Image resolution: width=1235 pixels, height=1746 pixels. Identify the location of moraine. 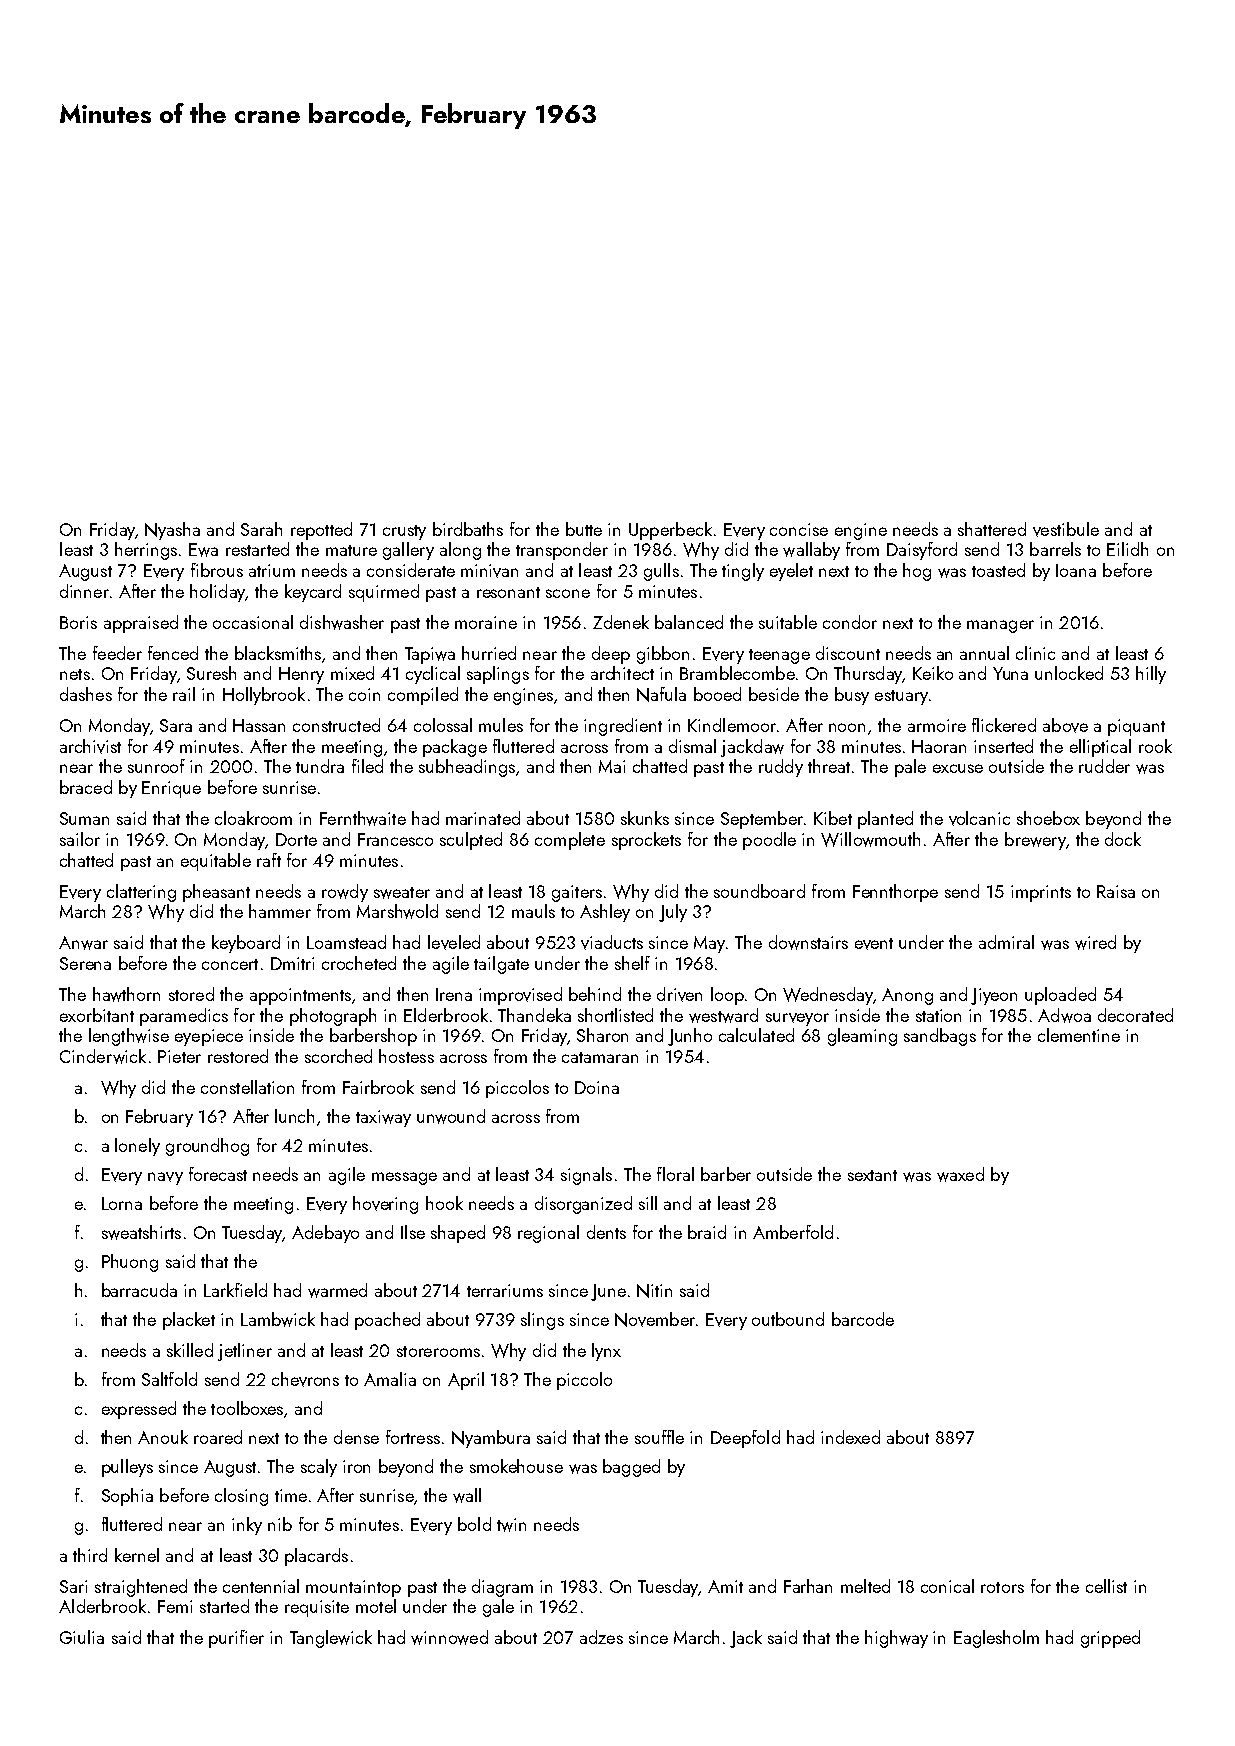
(486, 622).
